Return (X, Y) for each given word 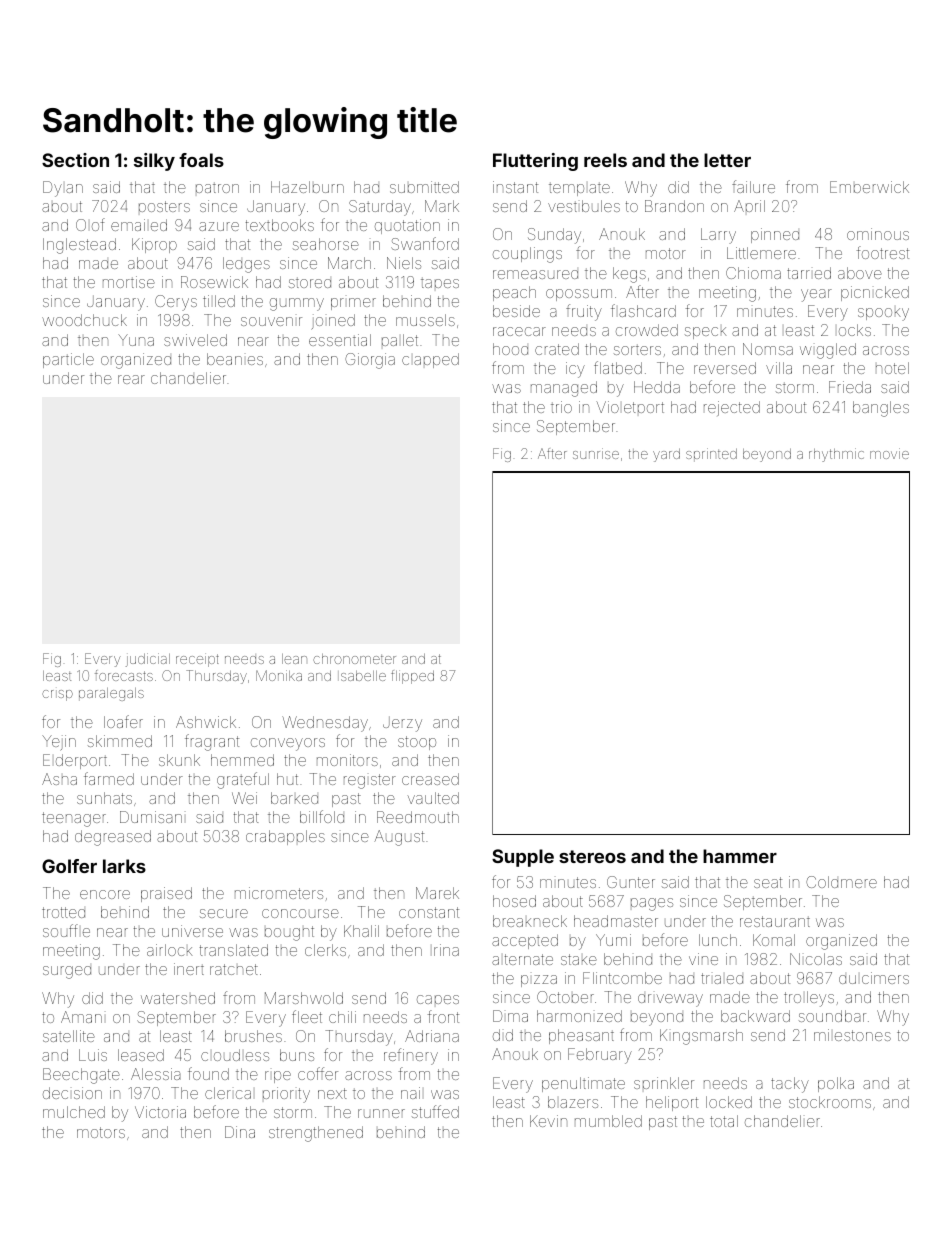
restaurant (775, 921)
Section (75, 160)
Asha (59, 779)
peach (514, 293)
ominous (878, 234)
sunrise (596, 453)
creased (430, 779)
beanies (235, 359)
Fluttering (535, 162)
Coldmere (841, 882)
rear (131, 379)
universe (192, 931)
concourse (300, 913)
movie (889, 453)
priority (286, 1095)
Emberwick (869, 187)
